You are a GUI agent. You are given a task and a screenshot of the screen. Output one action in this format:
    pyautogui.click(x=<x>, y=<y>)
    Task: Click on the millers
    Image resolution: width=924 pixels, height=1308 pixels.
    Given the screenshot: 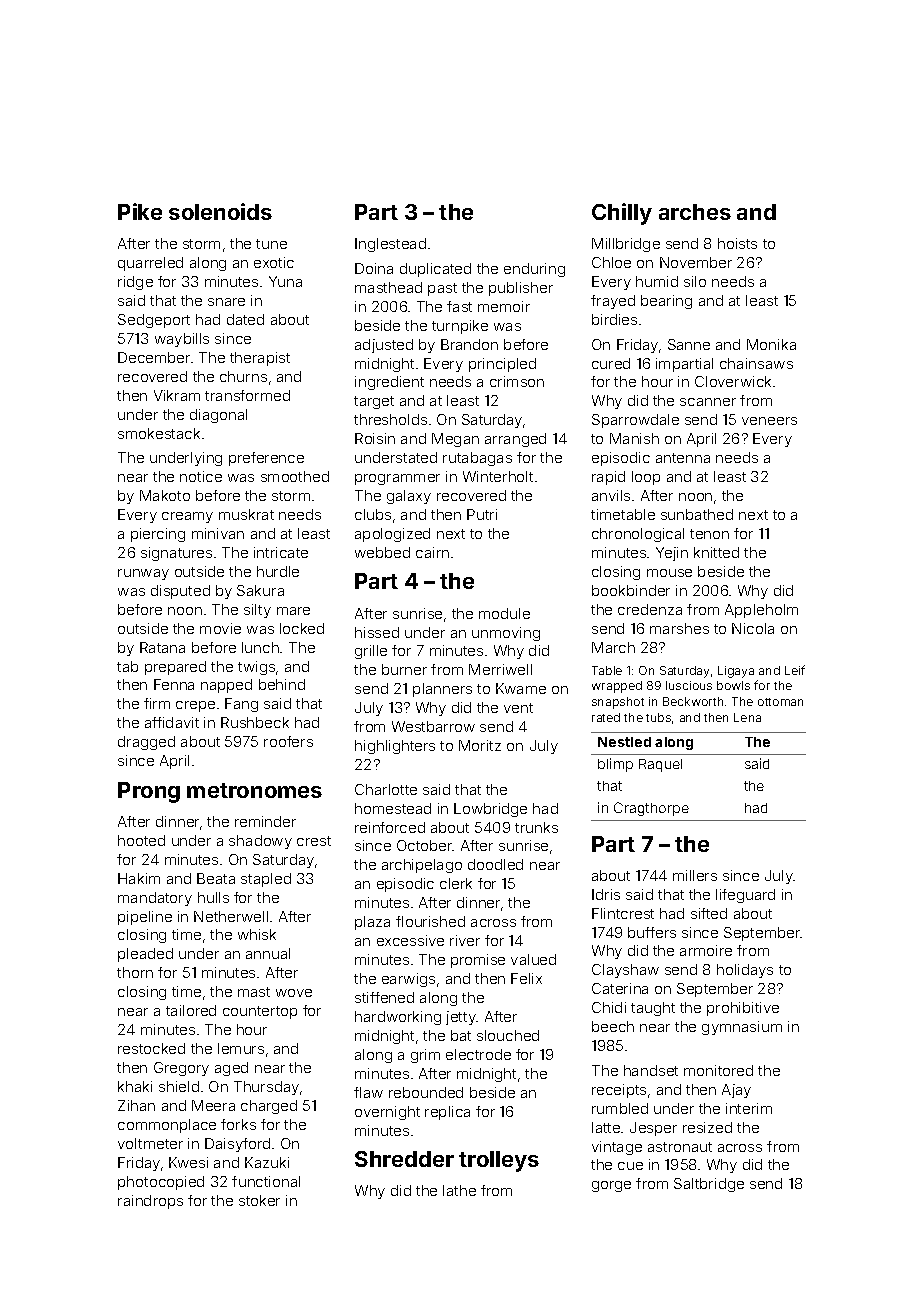 What is the action you would take?
    pyautogui.click(x=695, y=875)
